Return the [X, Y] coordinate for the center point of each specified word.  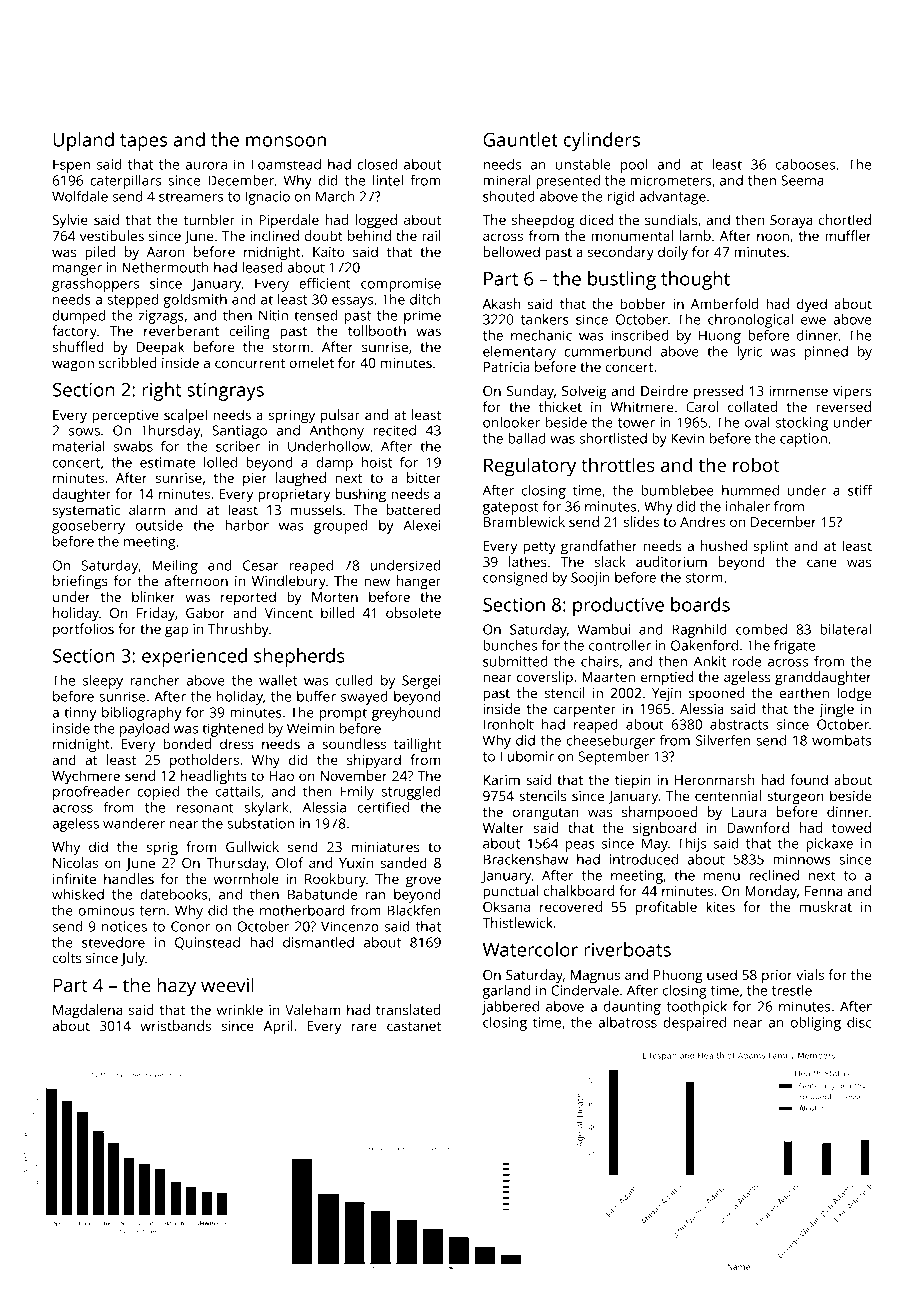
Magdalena [88, 1011]
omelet [312, 362]
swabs [133, 446]
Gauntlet [520, 139]
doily [673, 253]
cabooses [805, 164]
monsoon [286, 141]
